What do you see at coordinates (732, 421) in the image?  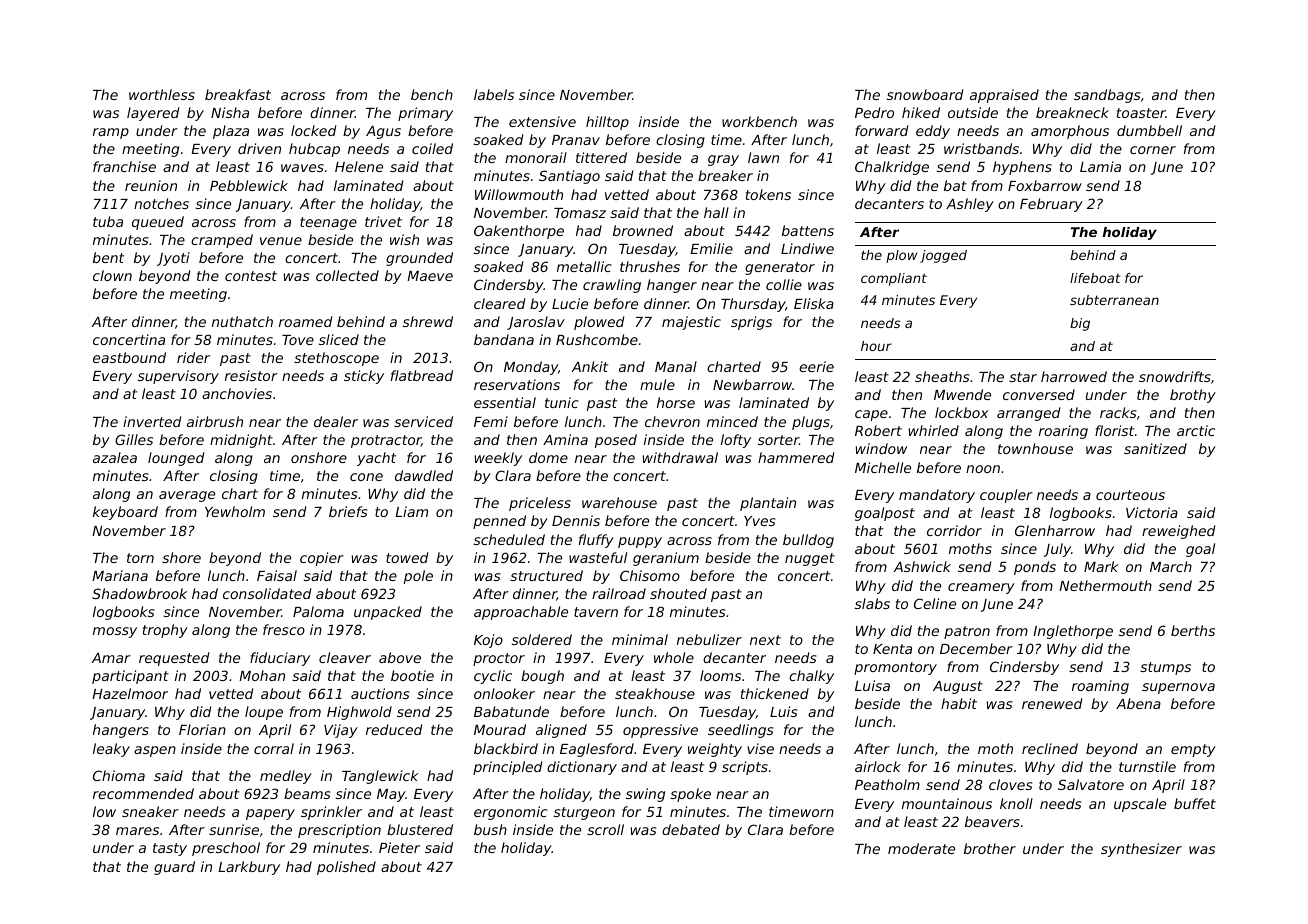 I see `minced` at bounding box center [732, 421].
